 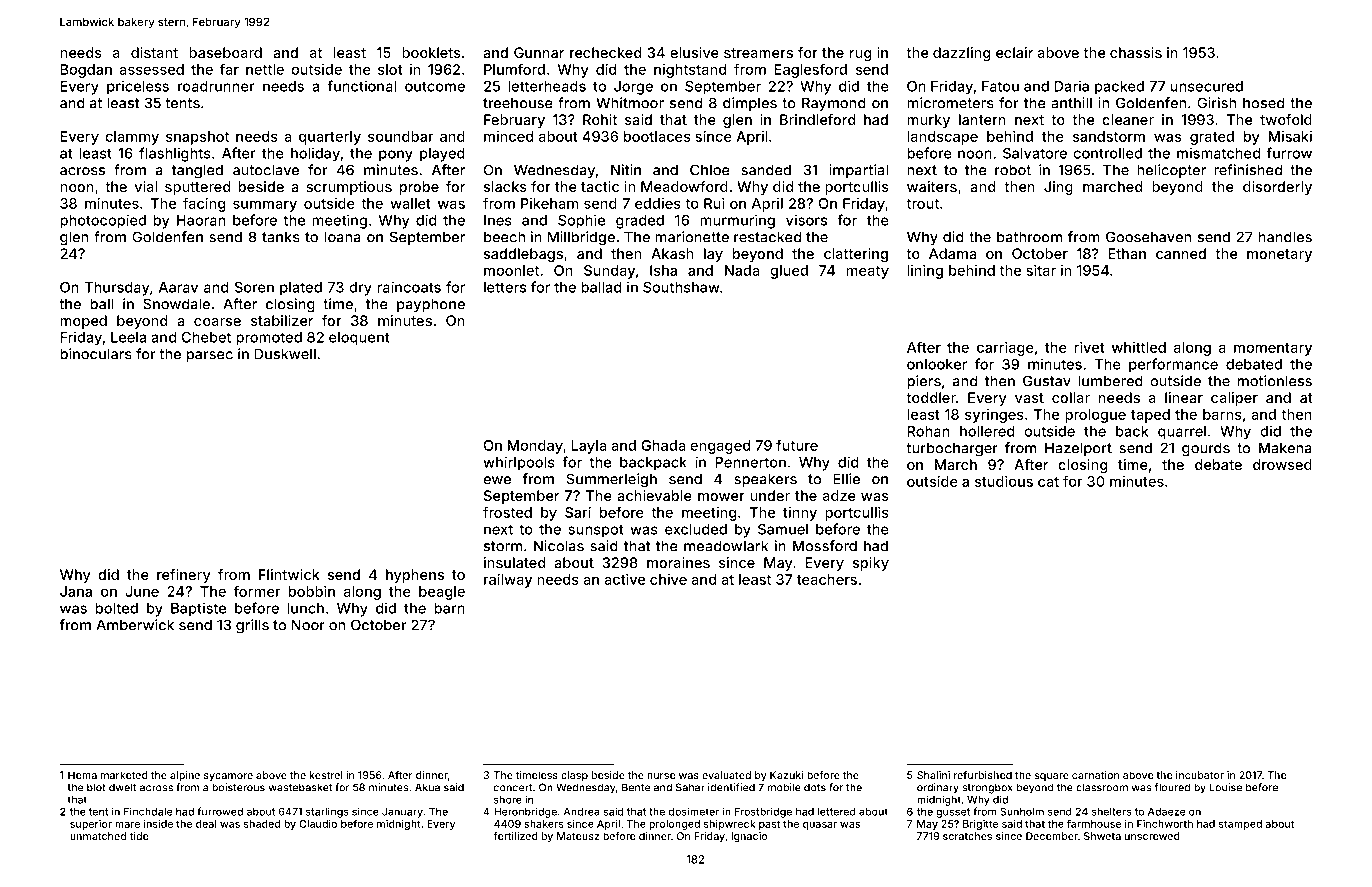 What do you see at coordinates (442, 593) in the page?
I see `beagle` at bounding box center [442, 593].
